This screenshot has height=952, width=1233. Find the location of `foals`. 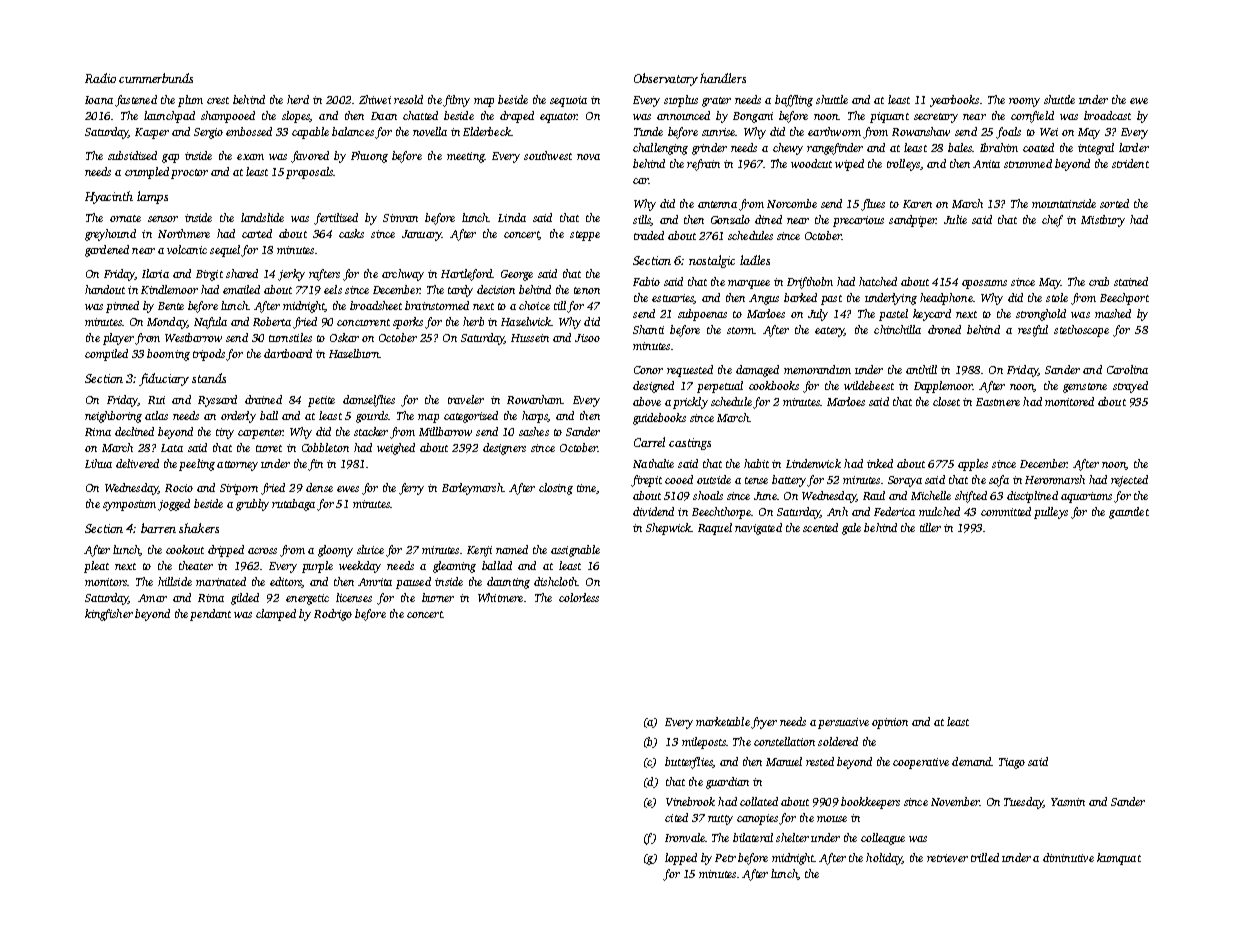

foals is located at coordinates (1008, 133).
